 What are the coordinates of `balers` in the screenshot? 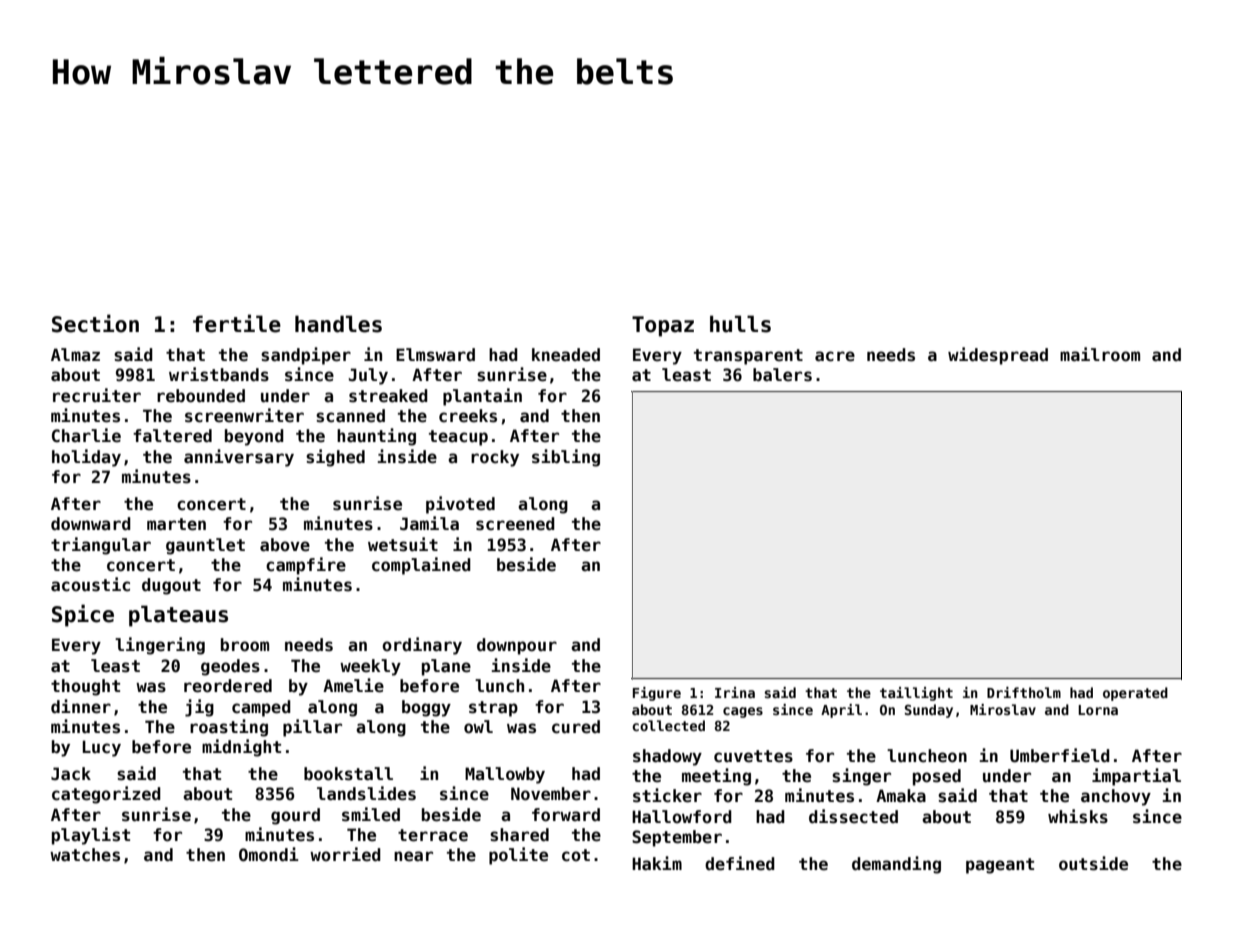 It's located at (782, 375).
